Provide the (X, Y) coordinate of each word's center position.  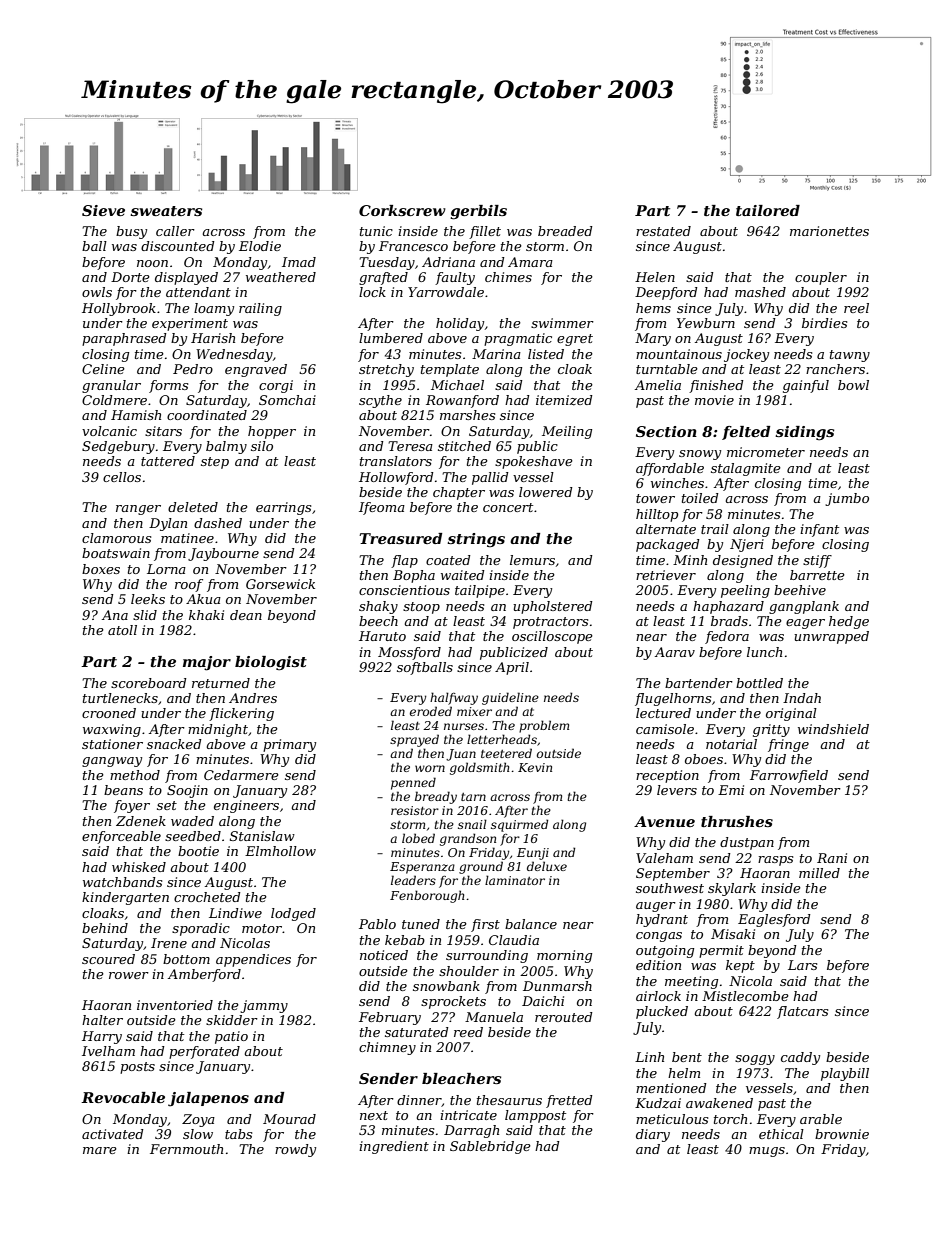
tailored (768, 210)
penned (413, 783)
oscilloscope (552, 637)
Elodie (260, 246)
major (207, 663)
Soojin (187, 791)
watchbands (122, 882)
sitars (163, 431)
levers (677, 790)
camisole (665, 729)
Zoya (198, 1120)
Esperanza (422, 868)
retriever (666, 575)
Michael (457, 385)
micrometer (766, 452)
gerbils (478, 212)
